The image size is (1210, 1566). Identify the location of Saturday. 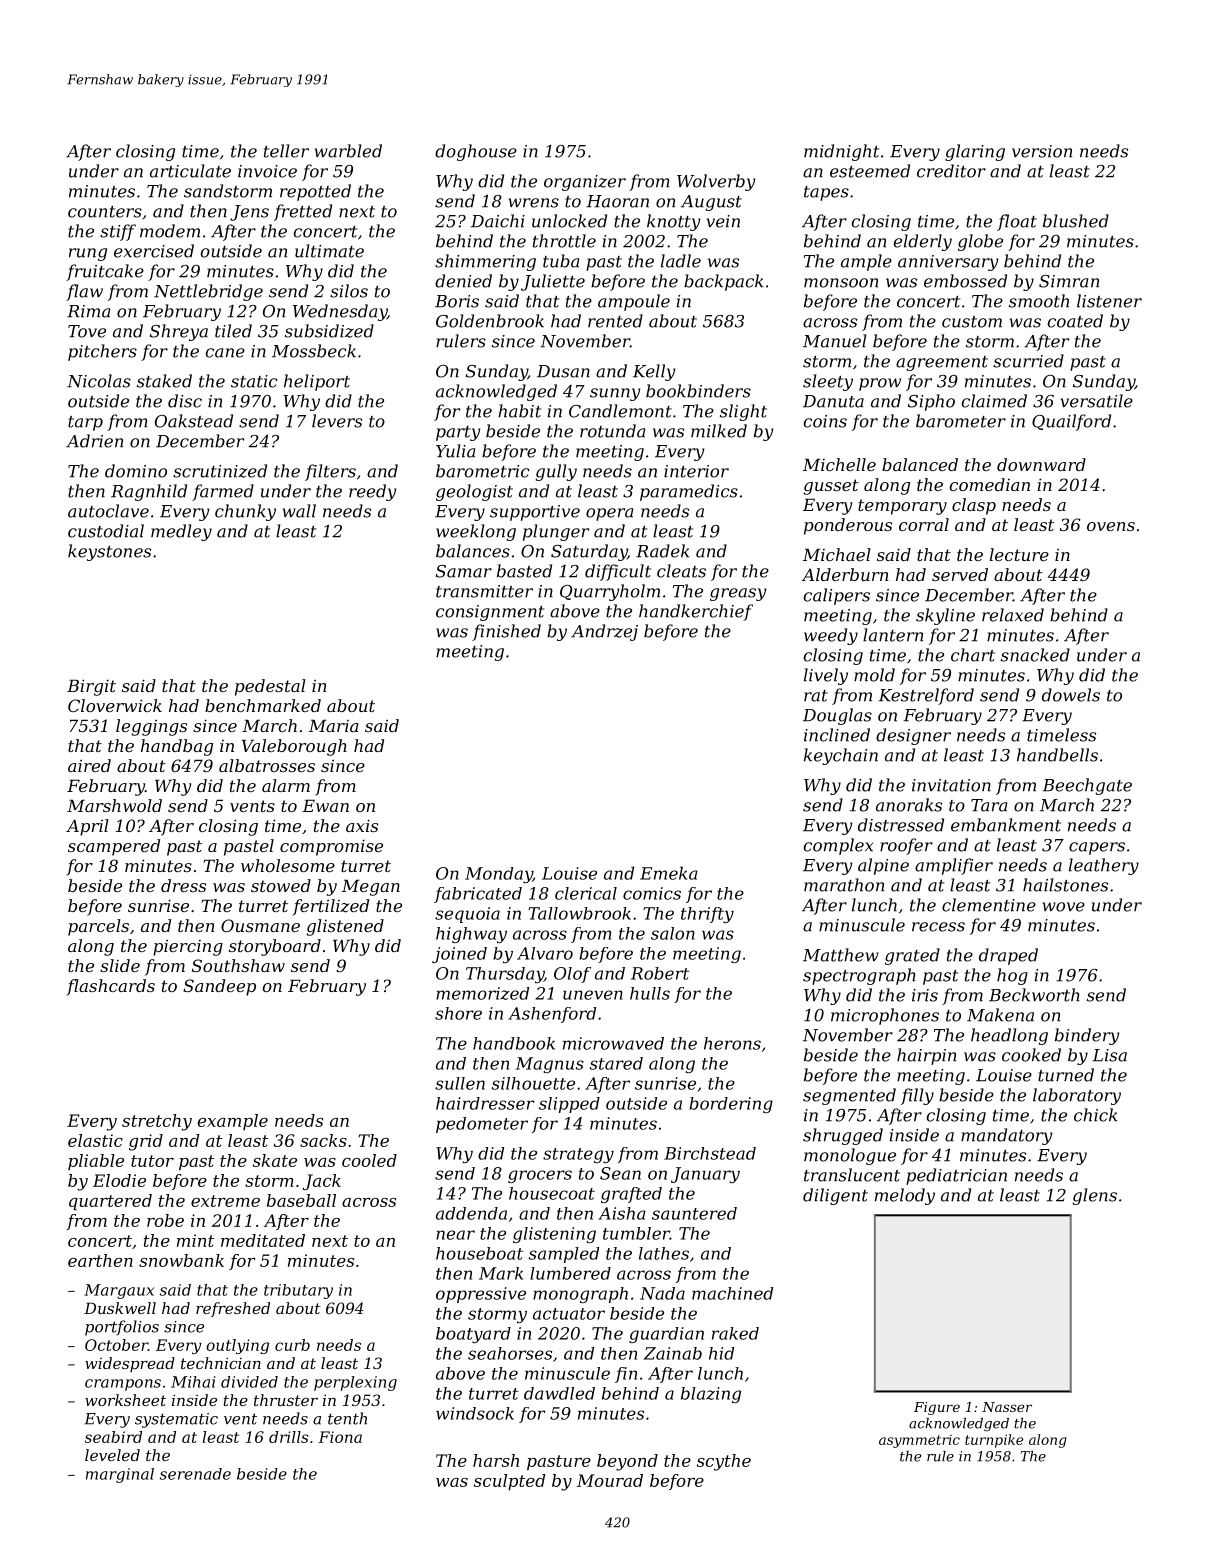
(589, 552).
